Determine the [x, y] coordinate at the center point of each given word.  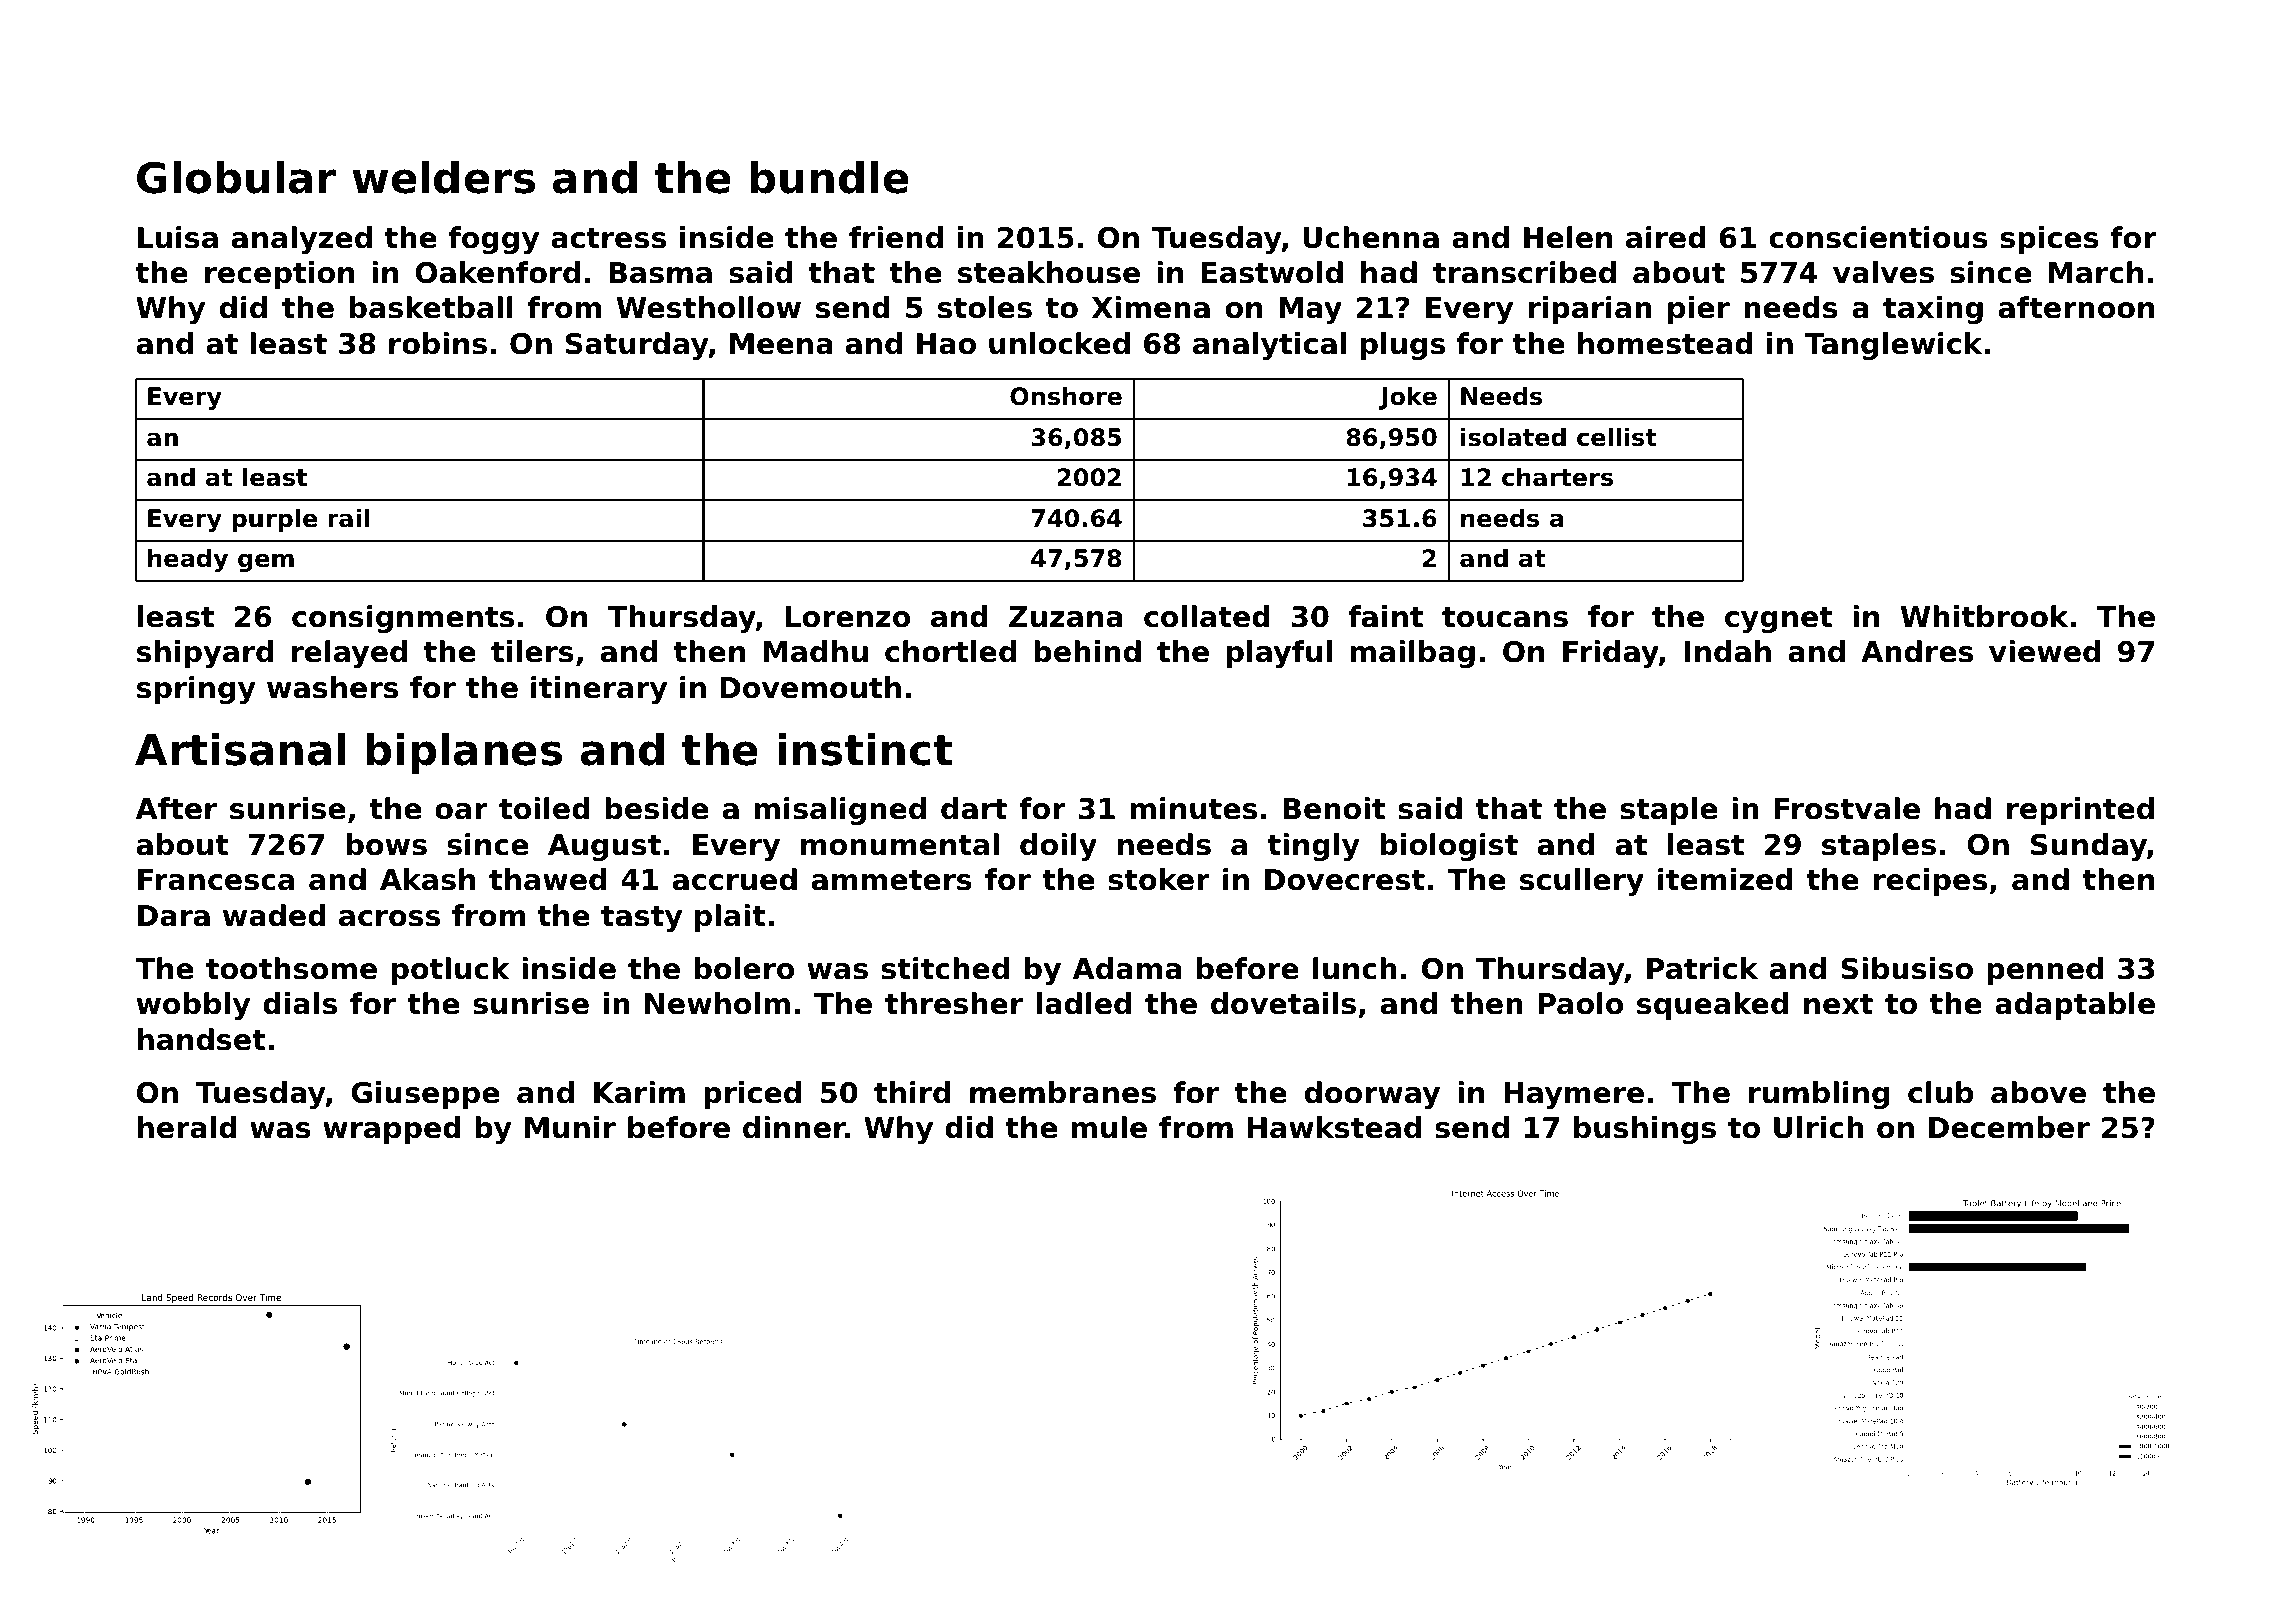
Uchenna [1371, 237]
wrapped [392, 1130]
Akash [427, 879]
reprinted [2080, 811]
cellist [1617, 437]
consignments [403, 619]
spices [2050, 240]
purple [274, 520]
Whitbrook [1984, 616]
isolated [1513, 437]
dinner [794, 1127]
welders [443, 177]
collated [1207, 616]
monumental [900, 844]
